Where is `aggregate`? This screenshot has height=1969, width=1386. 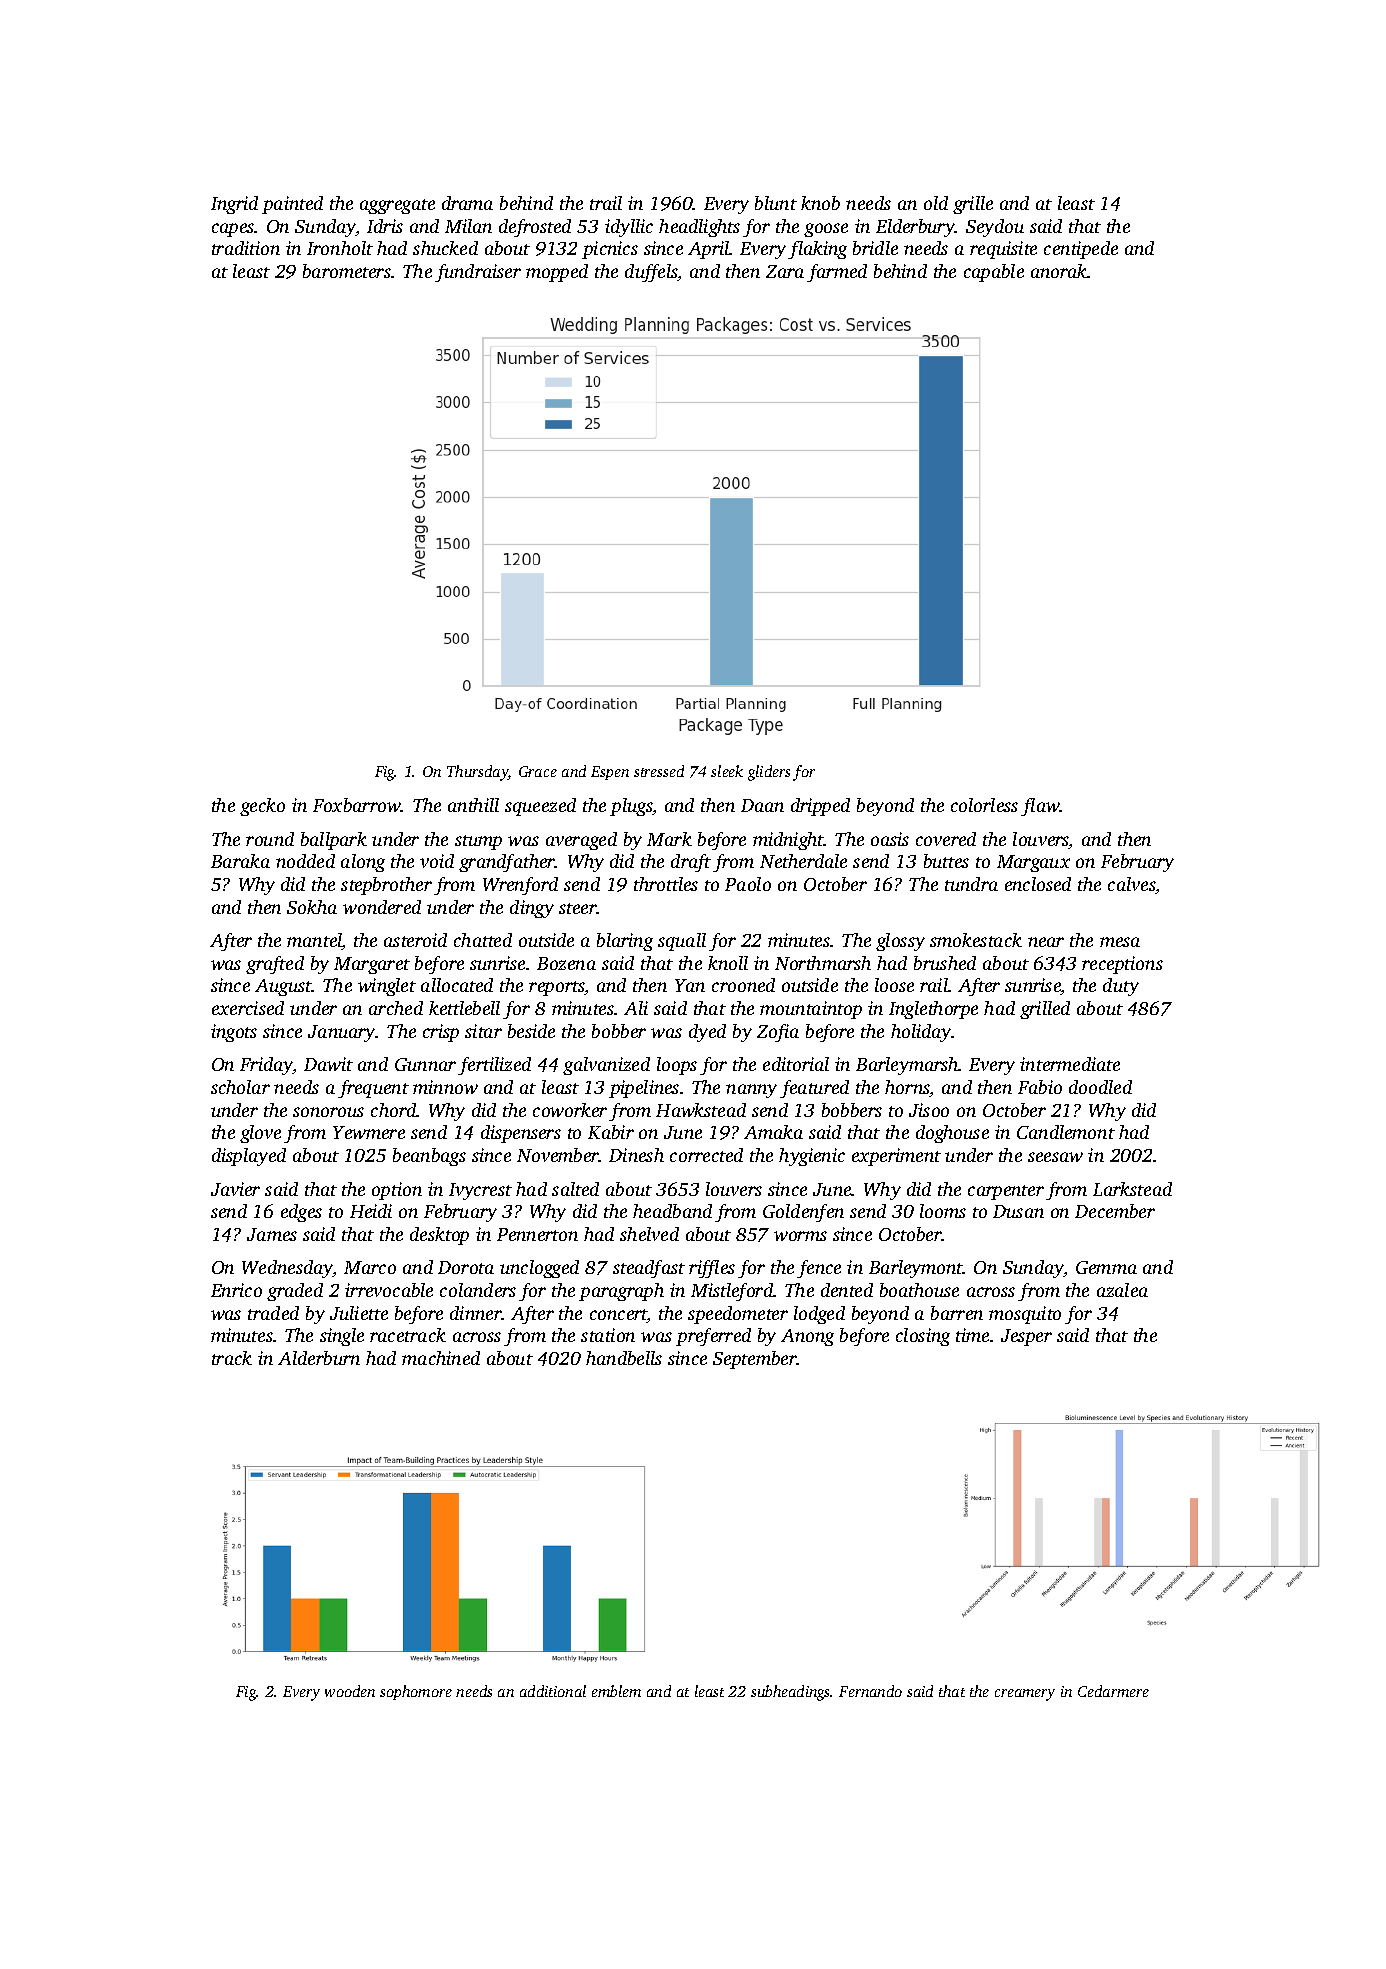 aggregate is located at coordinates (397, 206).
